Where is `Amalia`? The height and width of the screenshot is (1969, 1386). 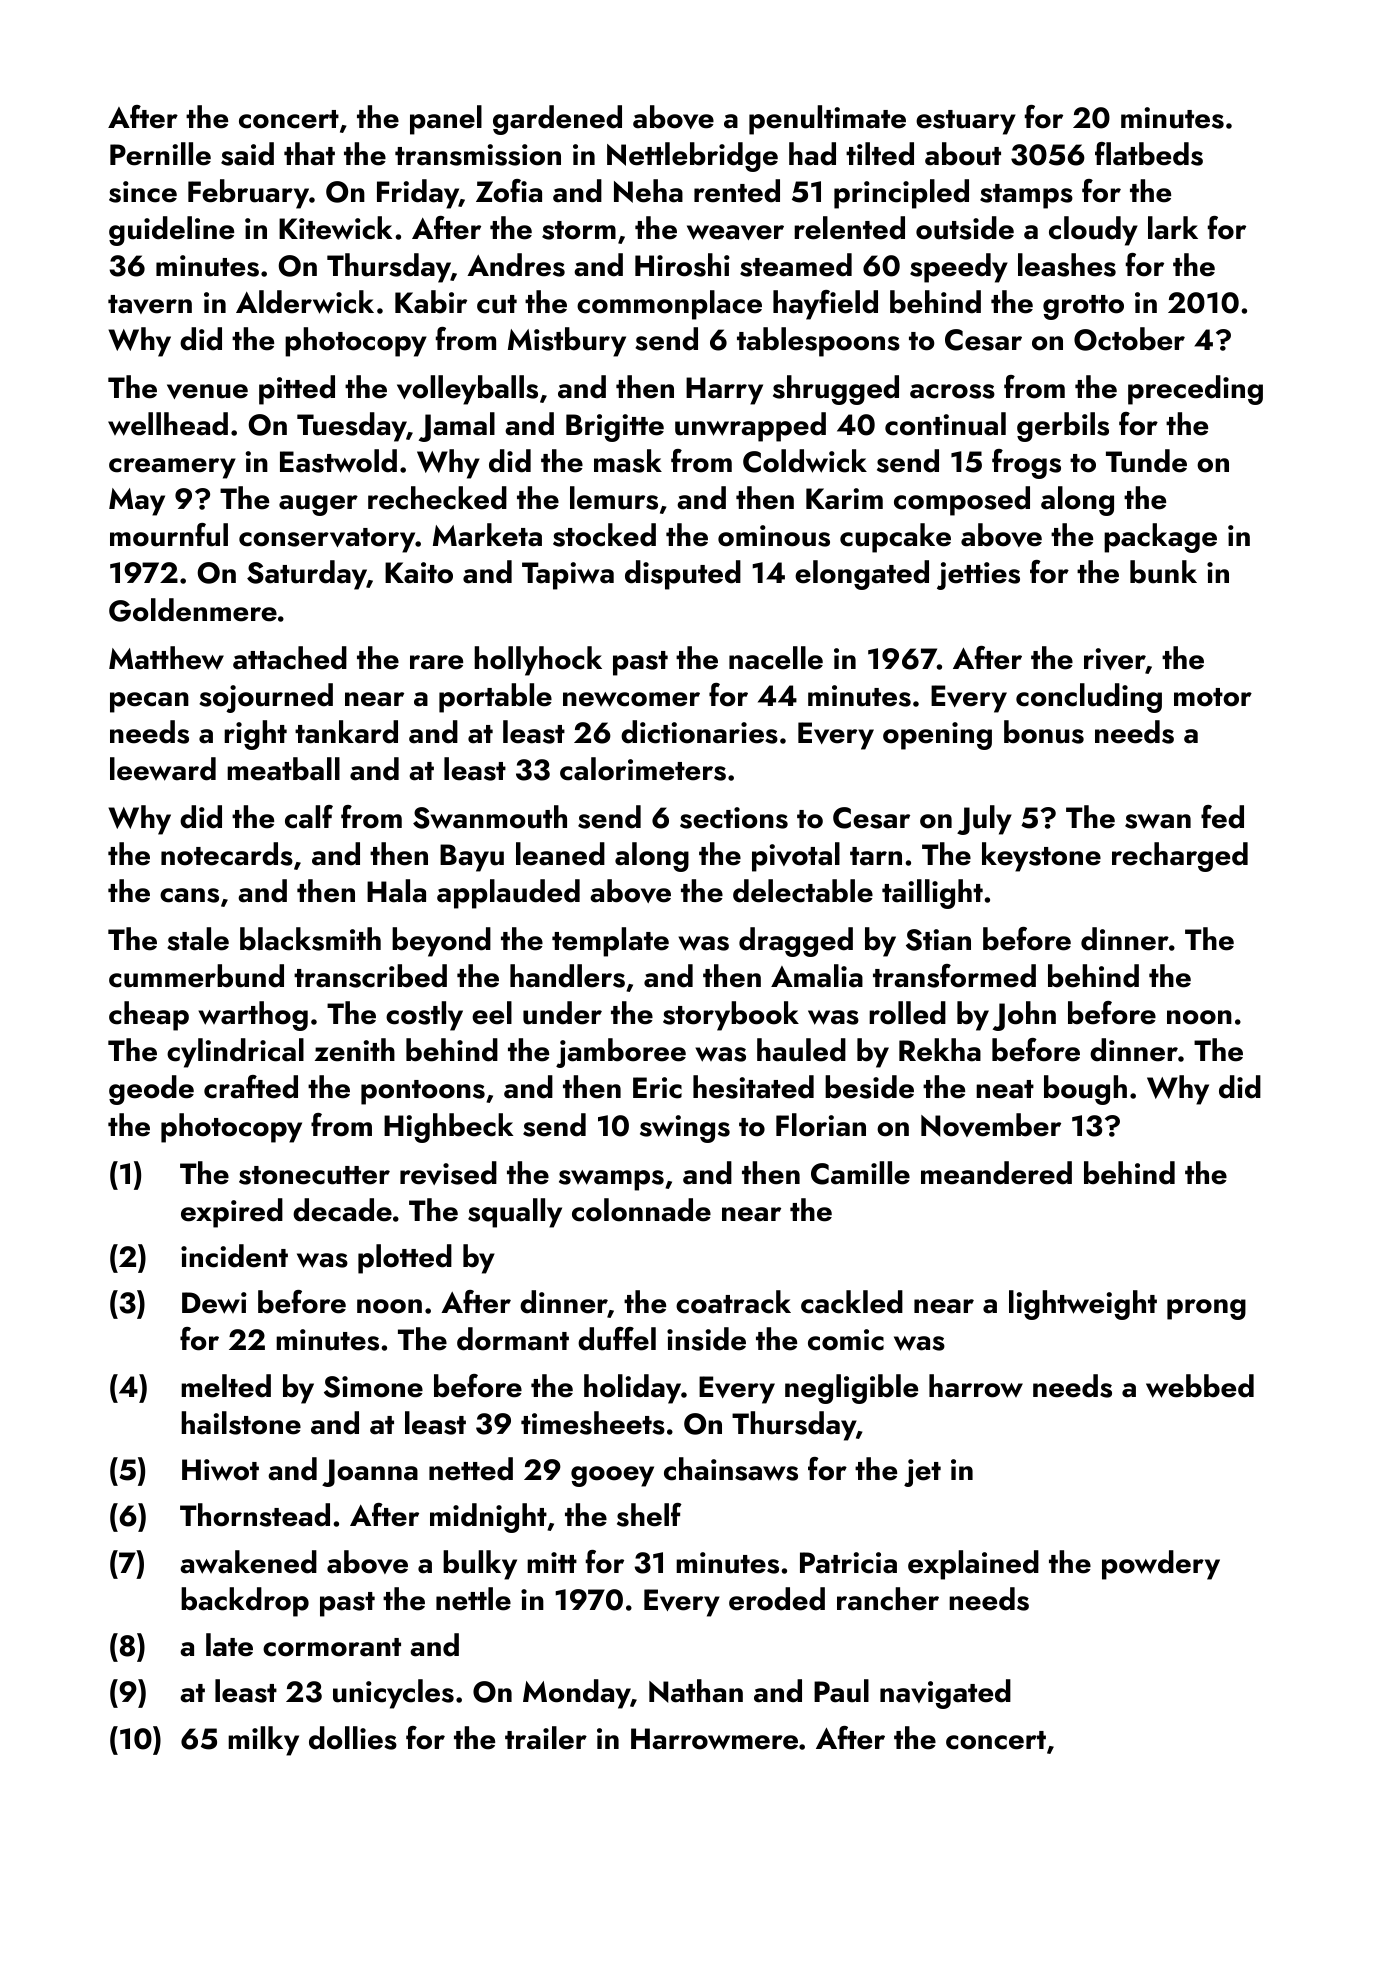
Amalia is located at coordinates (817, 976).
